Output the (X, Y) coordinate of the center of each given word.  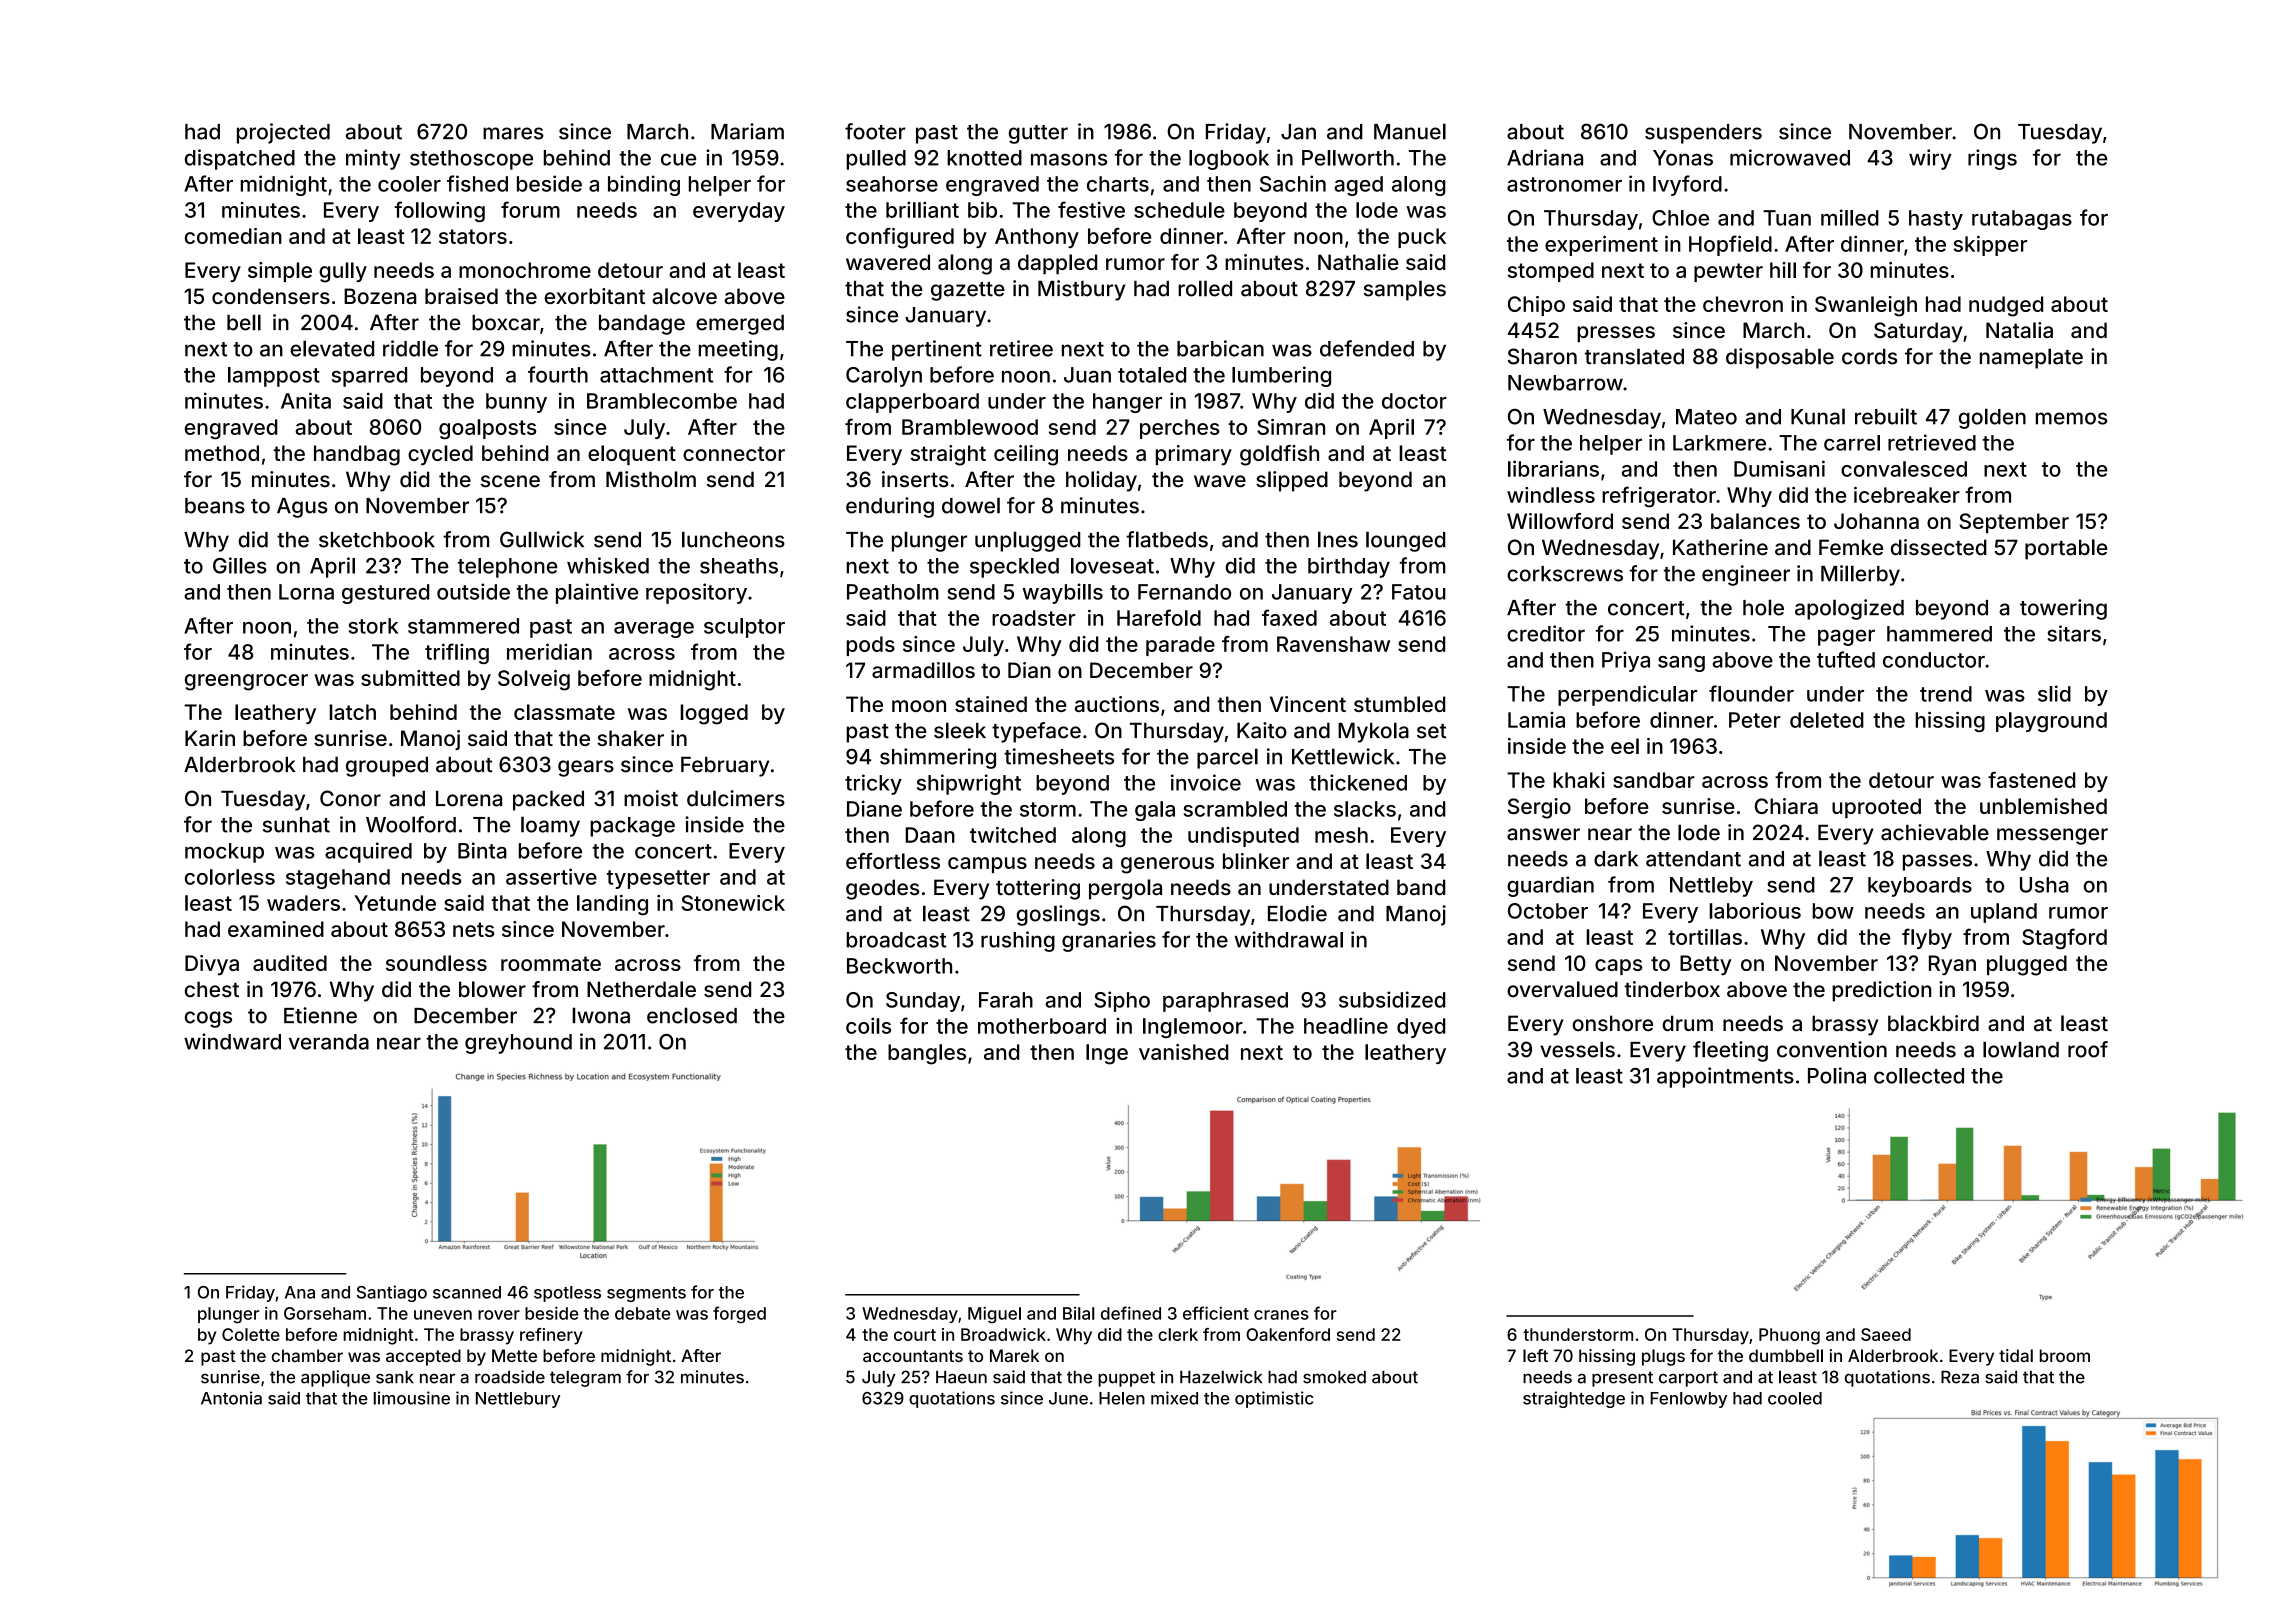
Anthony (1037, 238)
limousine (411, 1398)
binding (644, 185)
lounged (1405, 541)
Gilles (240, 565)
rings (1992, 159)
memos (2071, 418)
